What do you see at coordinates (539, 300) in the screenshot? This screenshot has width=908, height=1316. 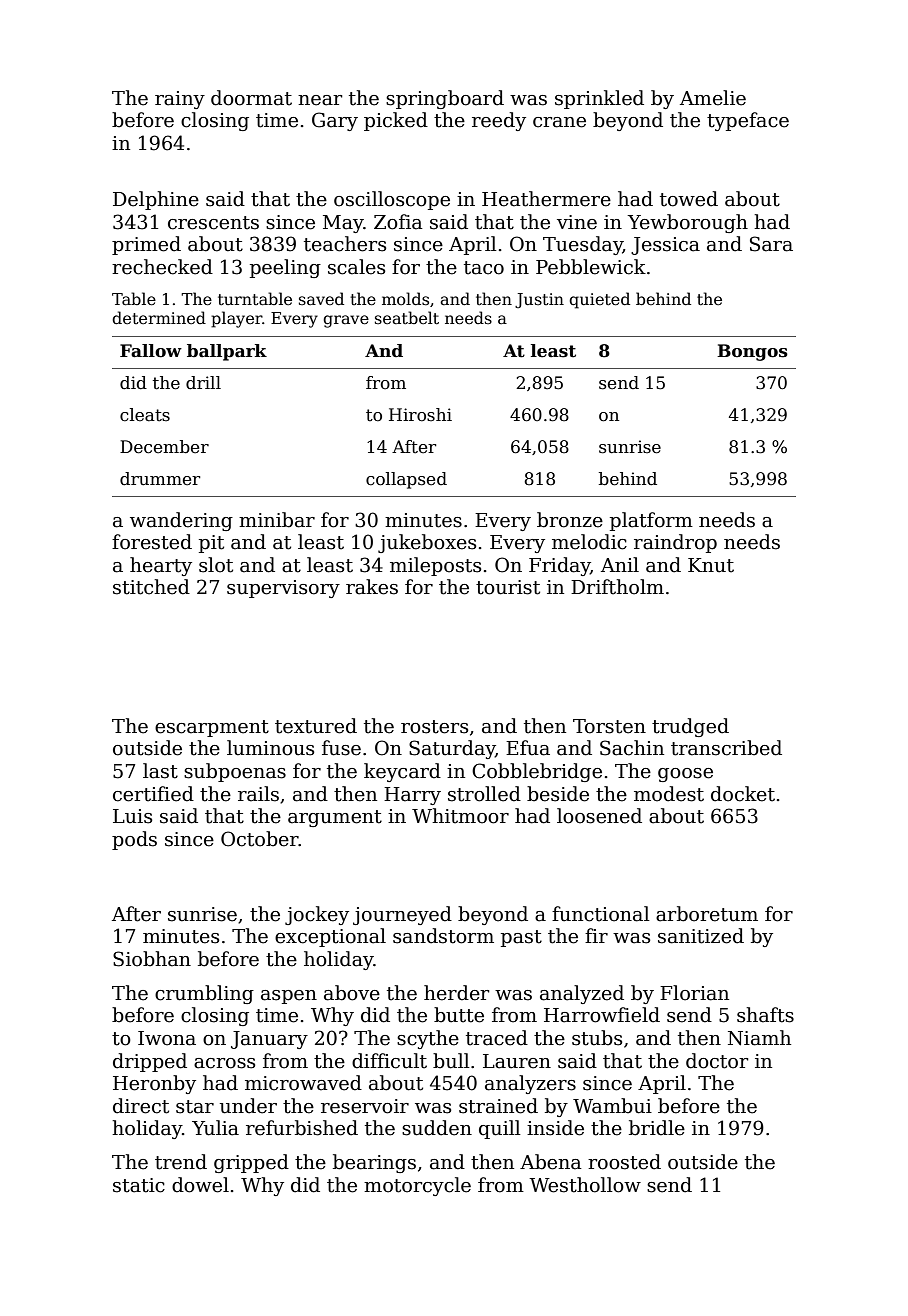 I see `Justin` at bounding box center [539, 300].
